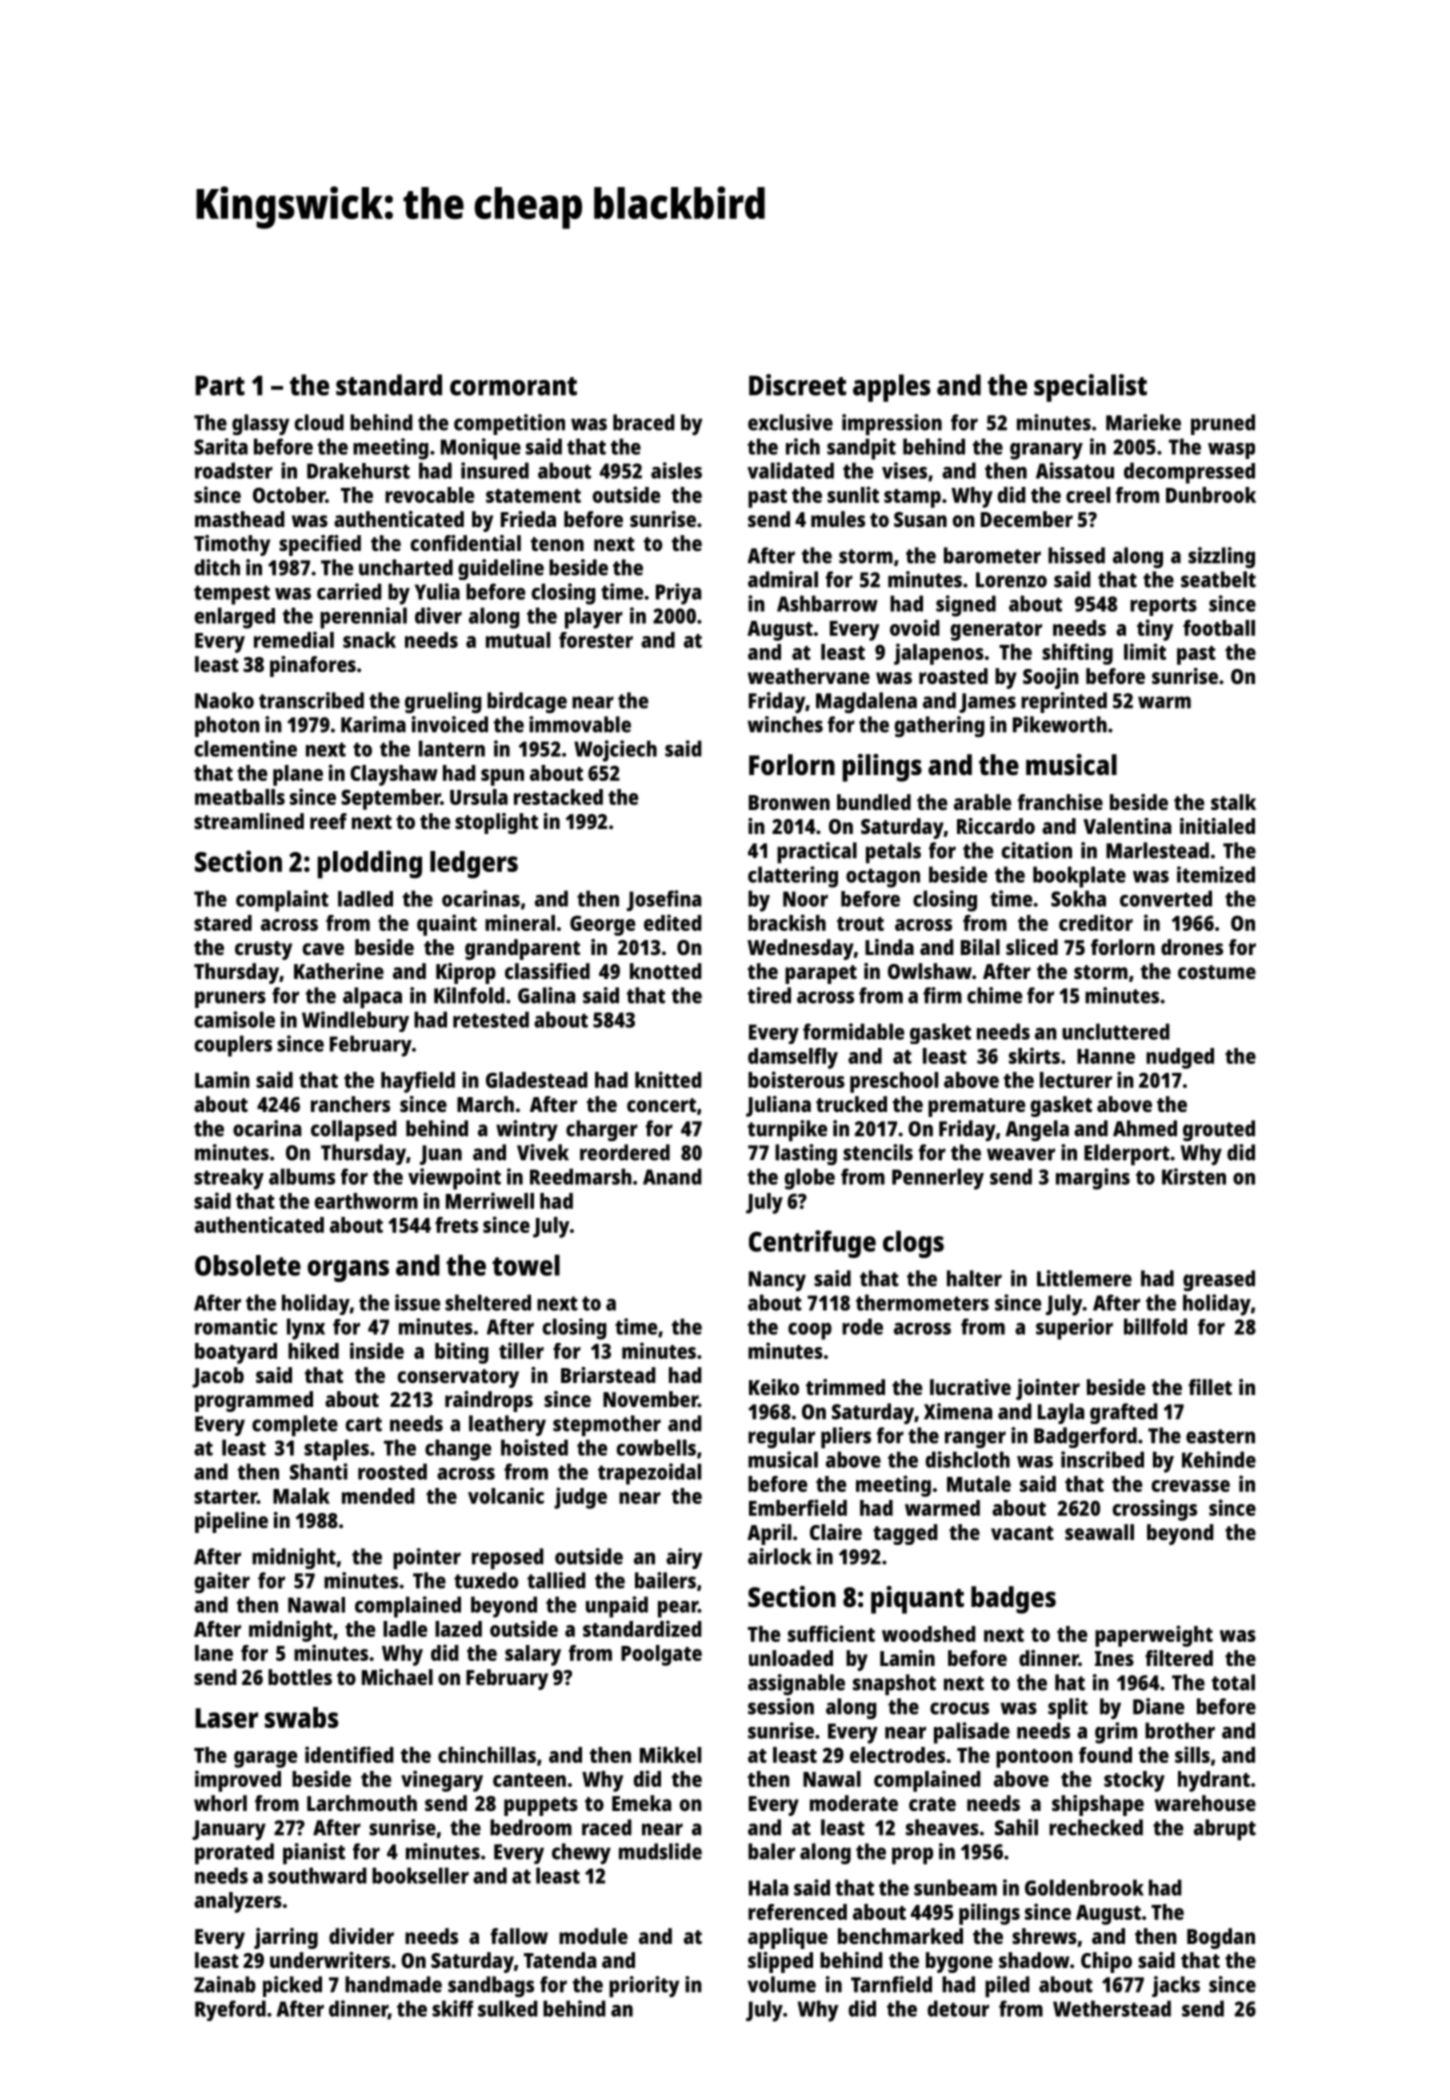 This screenshot has height=2100, width=1450. What do you see at coordinates (441, 1155) in the screenshot?
I see `Juan` at bounding box center [441, 1155].
